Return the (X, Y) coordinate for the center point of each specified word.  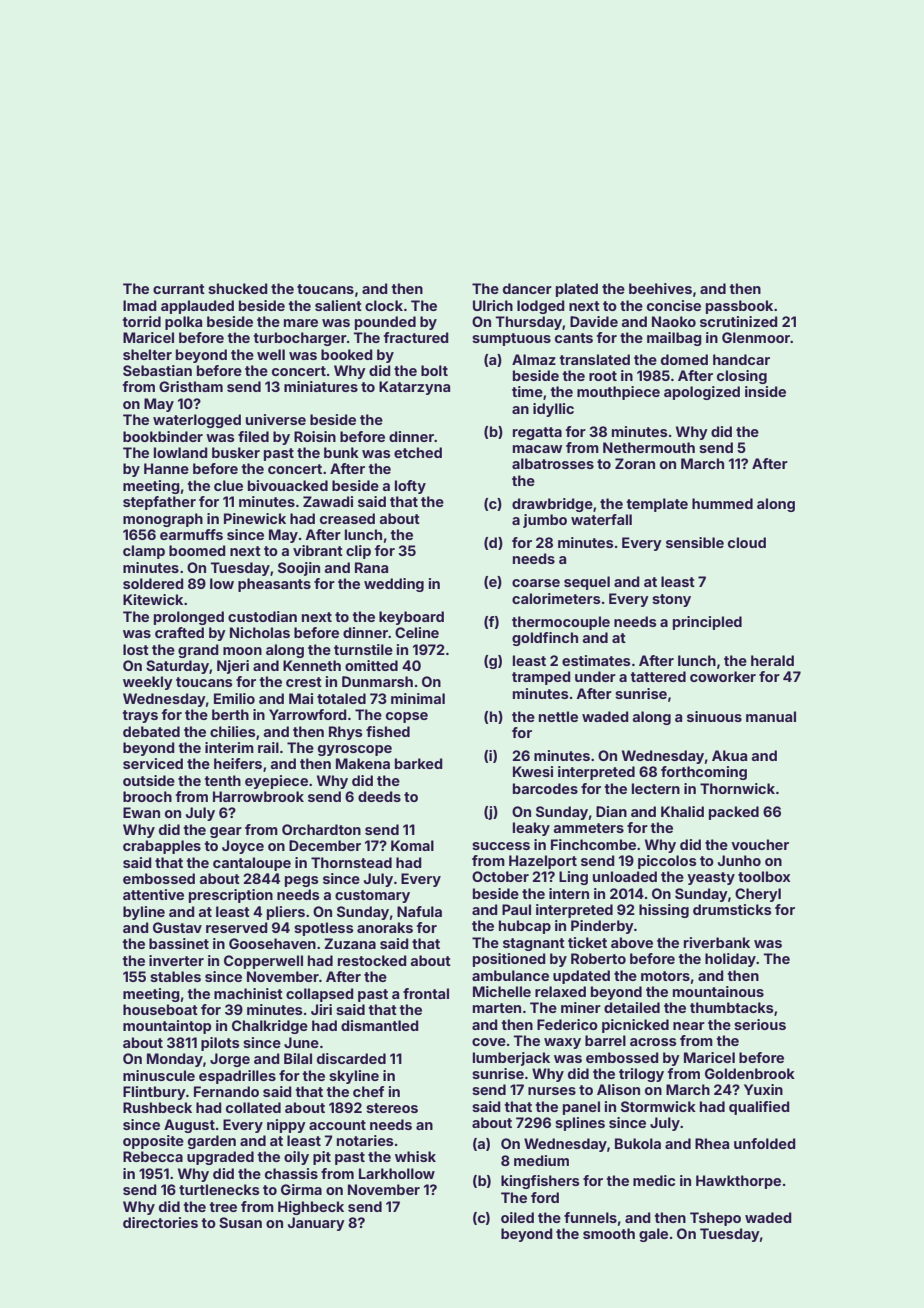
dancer (527, 288)
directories (160, 1222)
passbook (739, 307)
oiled (517, 1217)
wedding (394, 585)
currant (179, 289)
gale (653, 1235)
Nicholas (260, 632)
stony (671, 600)
